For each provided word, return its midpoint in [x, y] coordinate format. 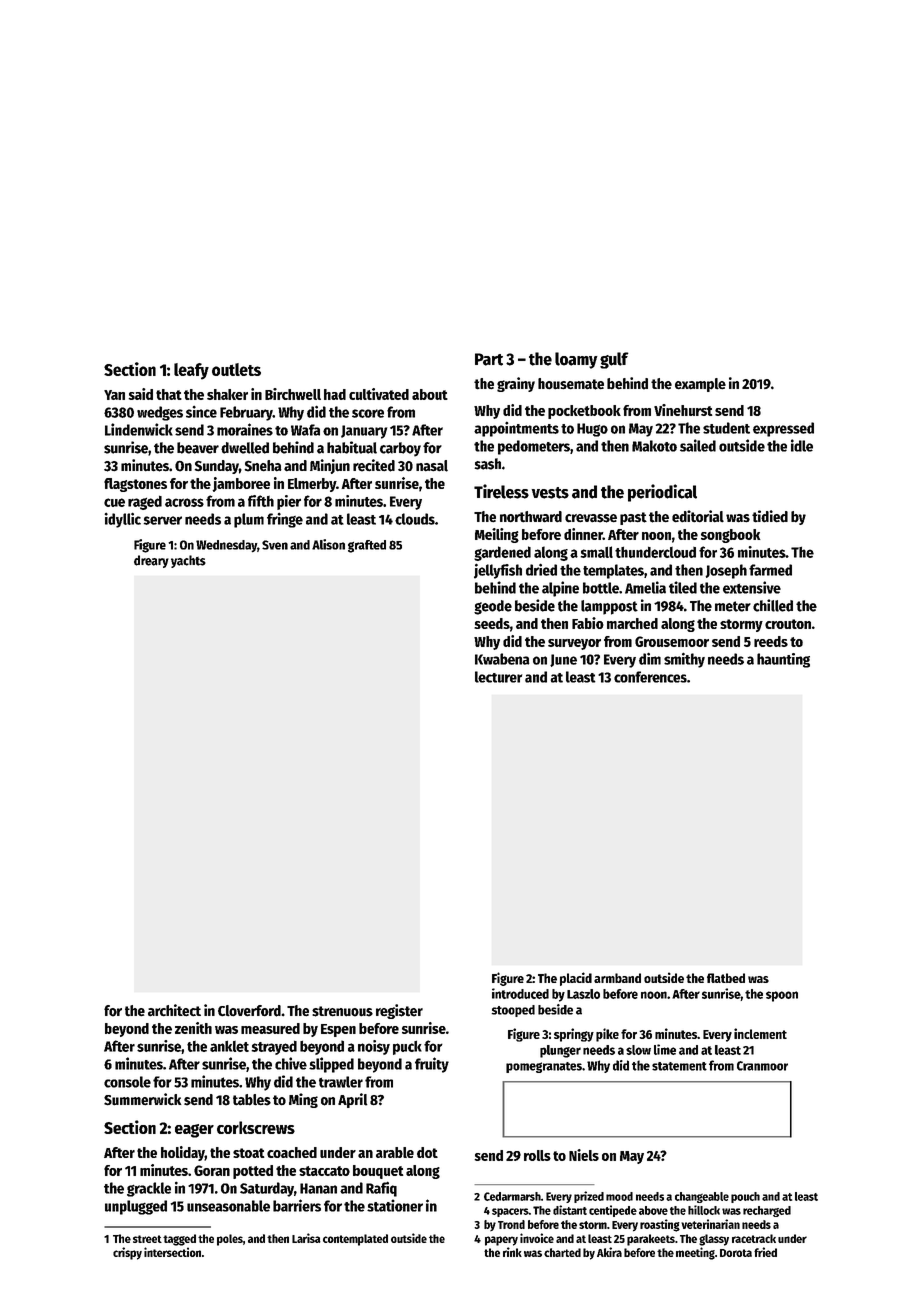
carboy [400, 449]
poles [230, 1240]
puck [407, 1047]
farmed [770, 570]
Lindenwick [139, 429]
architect [174, 1010]
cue [114, 502]
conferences [650, 677]
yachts [188, 561]
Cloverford [249, 1011]
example [700, 385]
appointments [516, 429]
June [563, 660]
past [633, 518]
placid [576, 979]
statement [679, 1066]
